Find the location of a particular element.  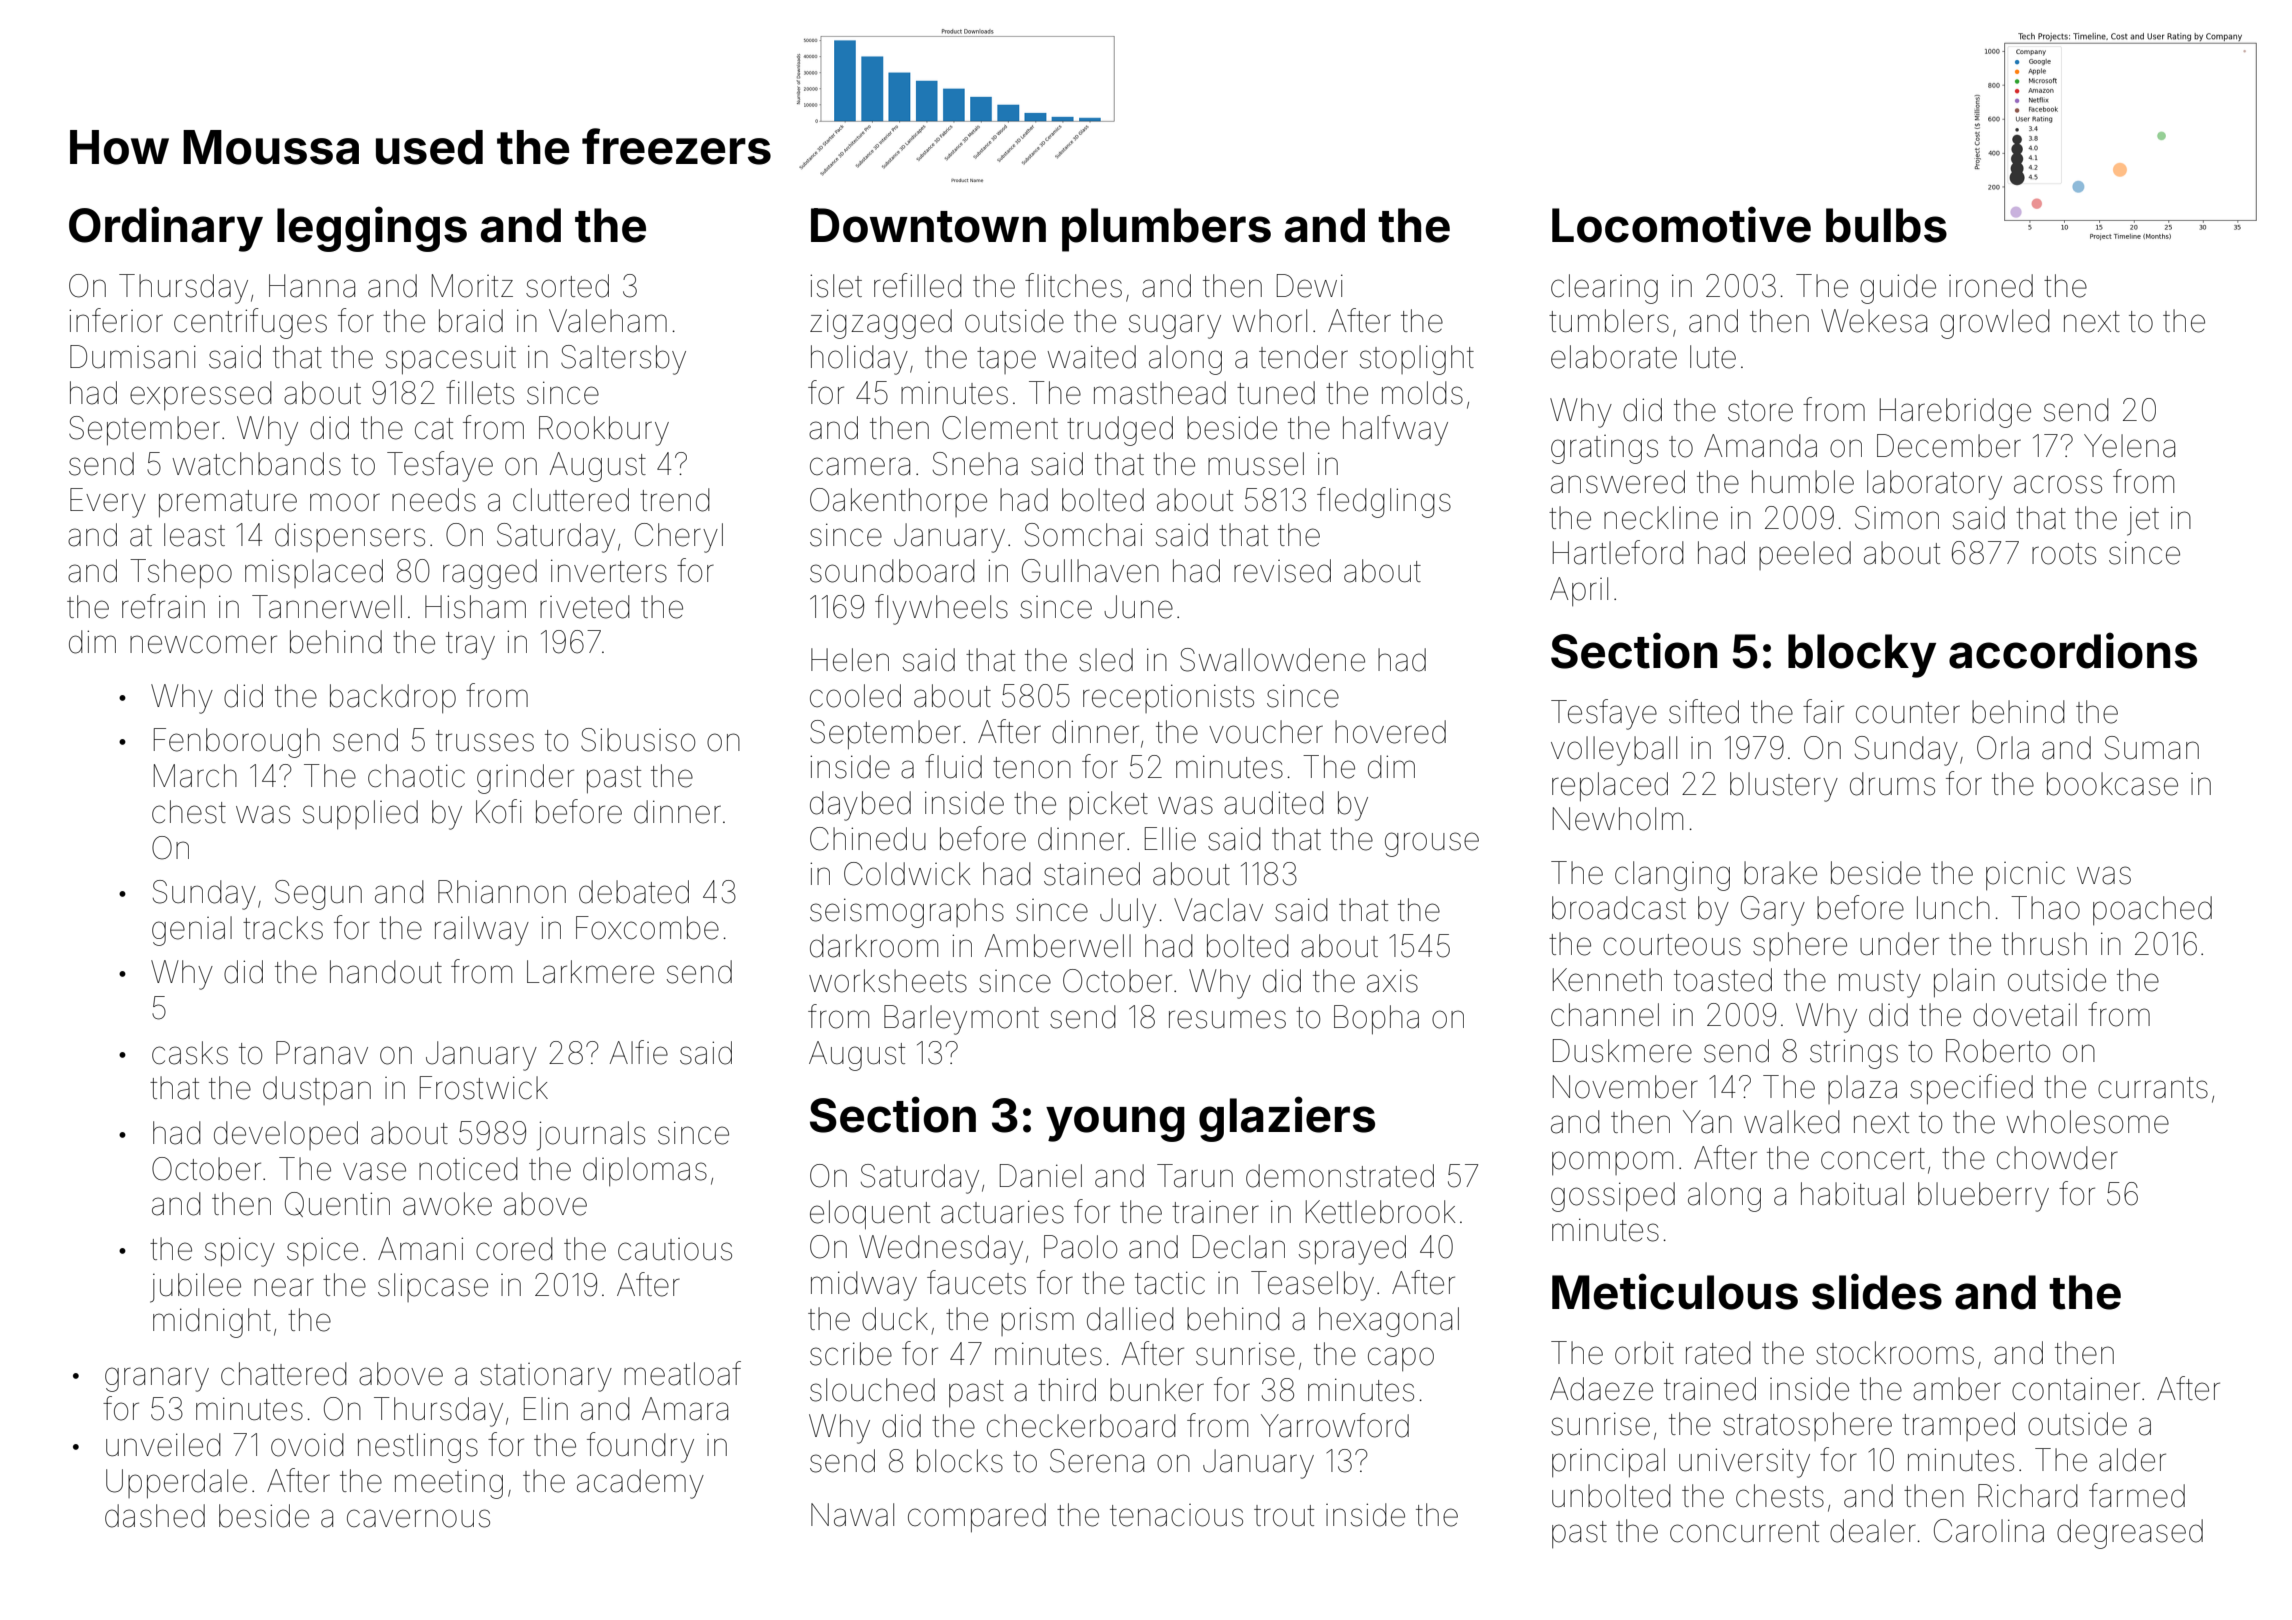

slides is located at coordinates (1877, 1291).
